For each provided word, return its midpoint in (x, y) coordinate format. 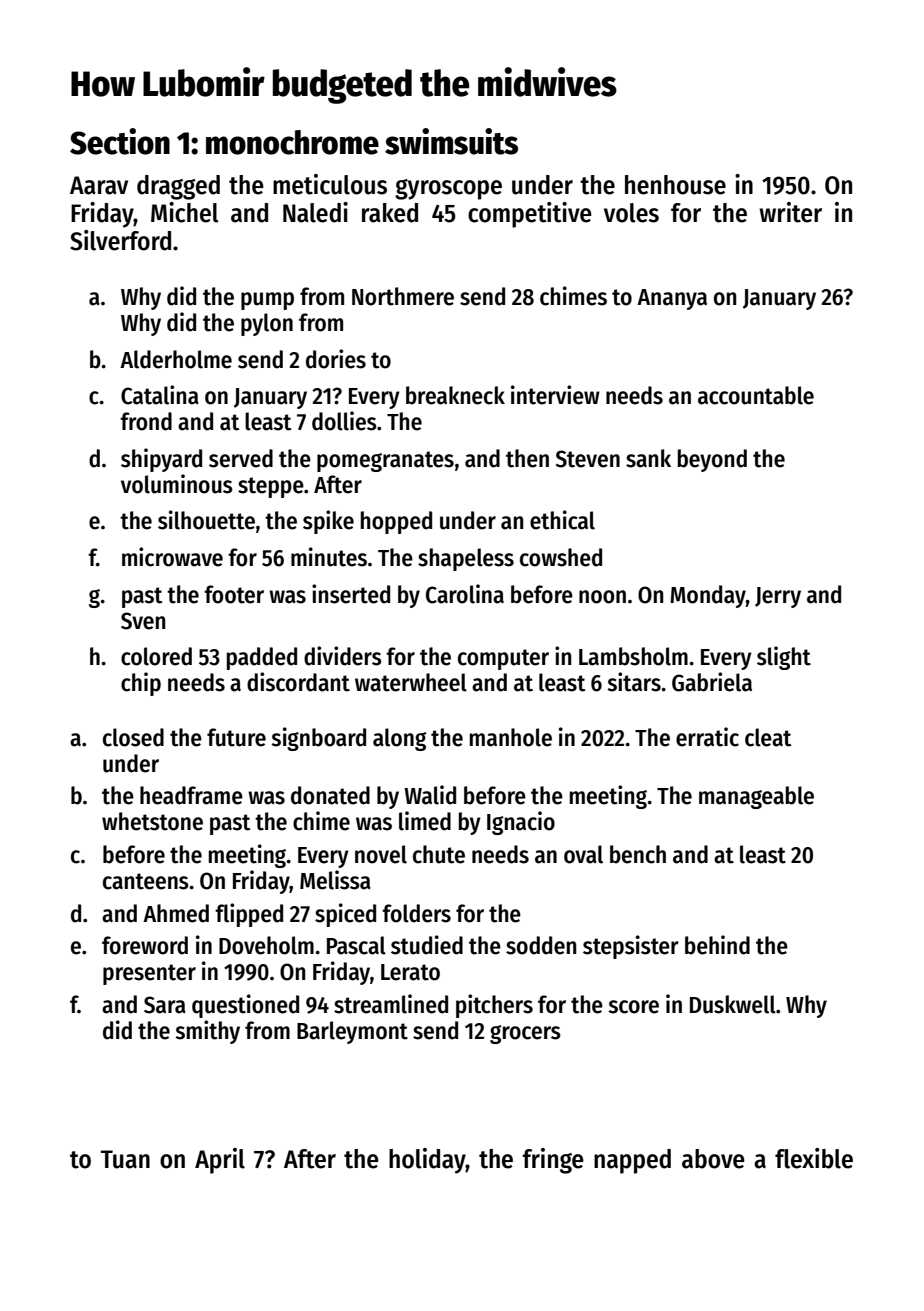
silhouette (206, 520)
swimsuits (451, 141)
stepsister (631, 947)
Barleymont (352, 1032)
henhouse (675, 185)
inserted (351, 594)
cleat (768, 737)
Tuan (125, 1159)
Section (120, 141)
